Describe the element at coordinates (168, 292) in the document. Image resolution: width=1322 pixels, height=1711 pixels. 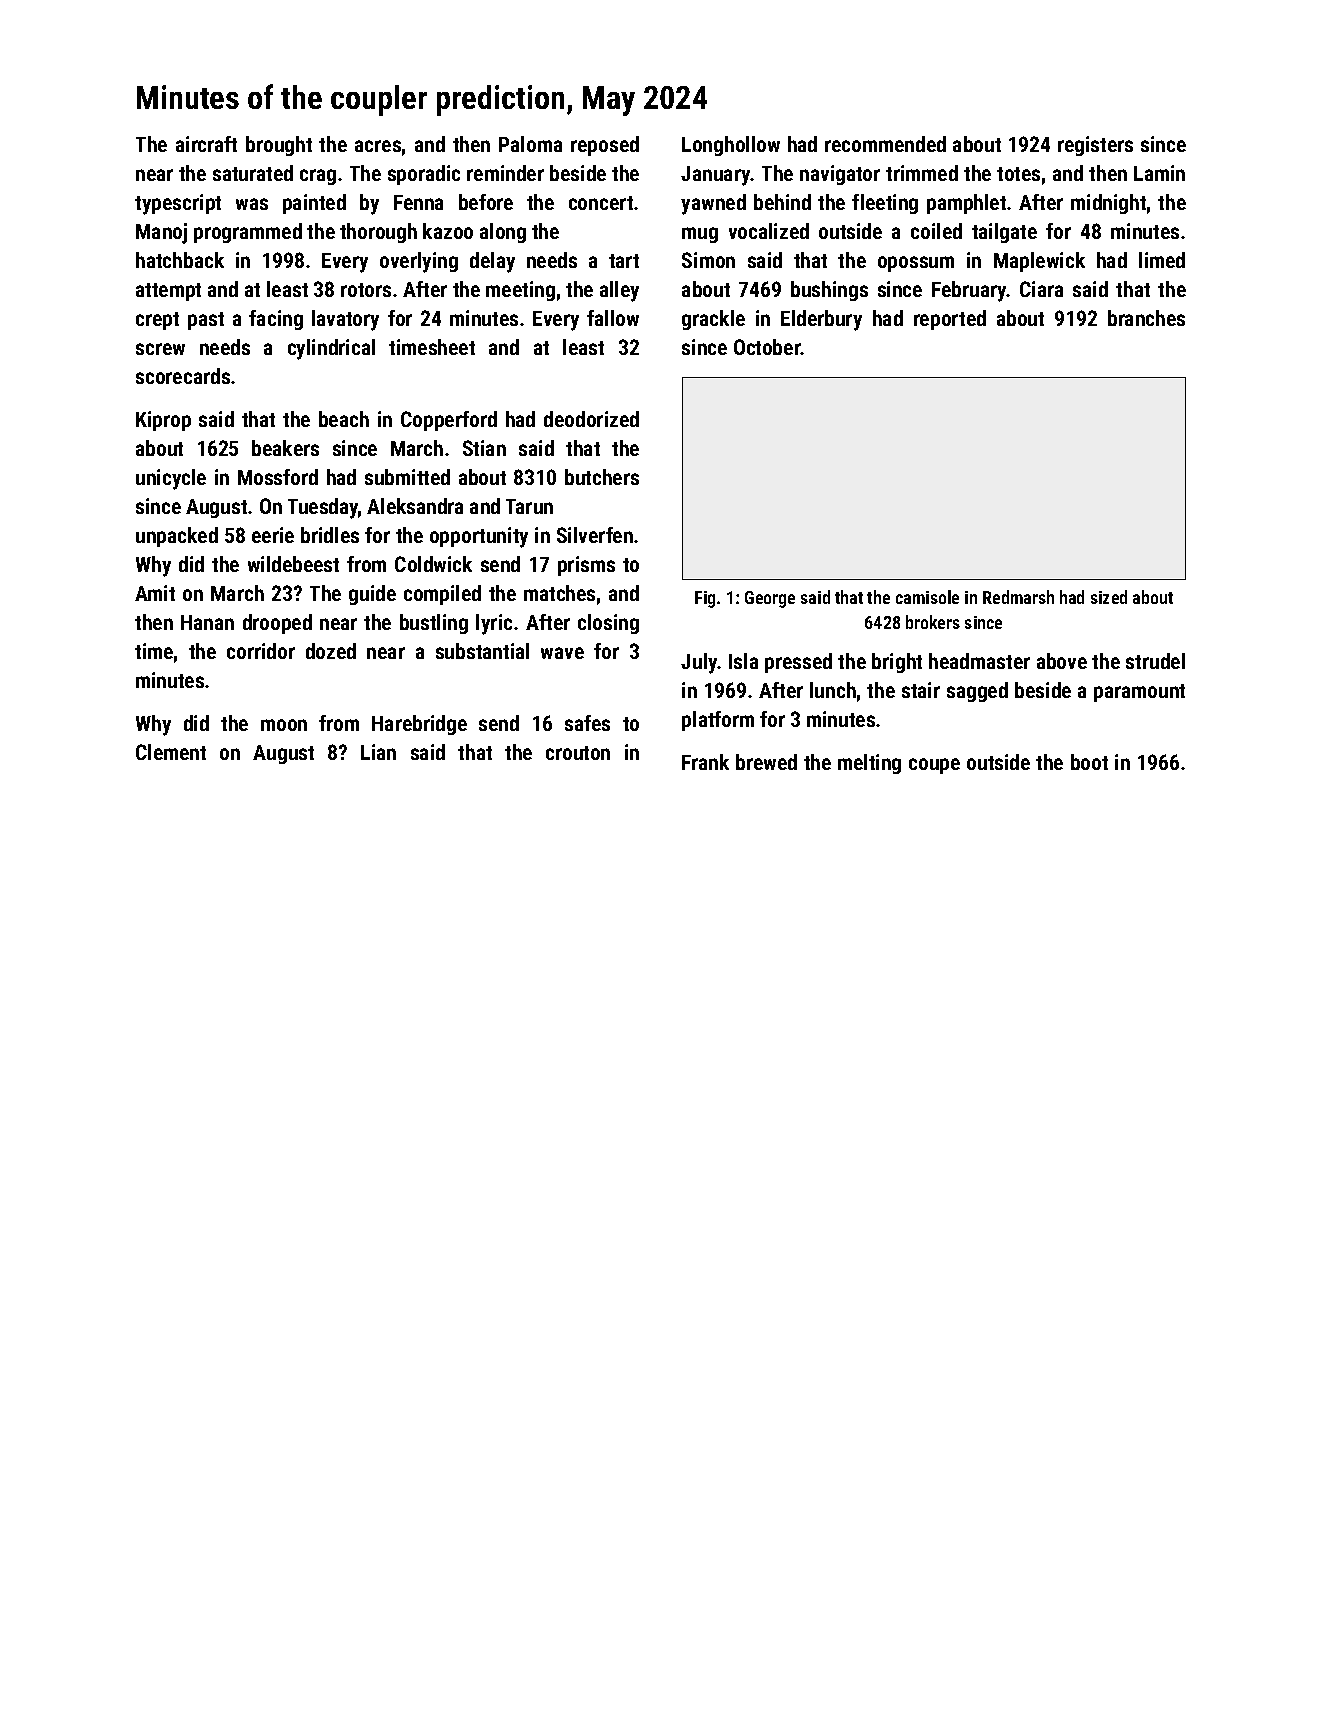
I see `attempt` at that location.
